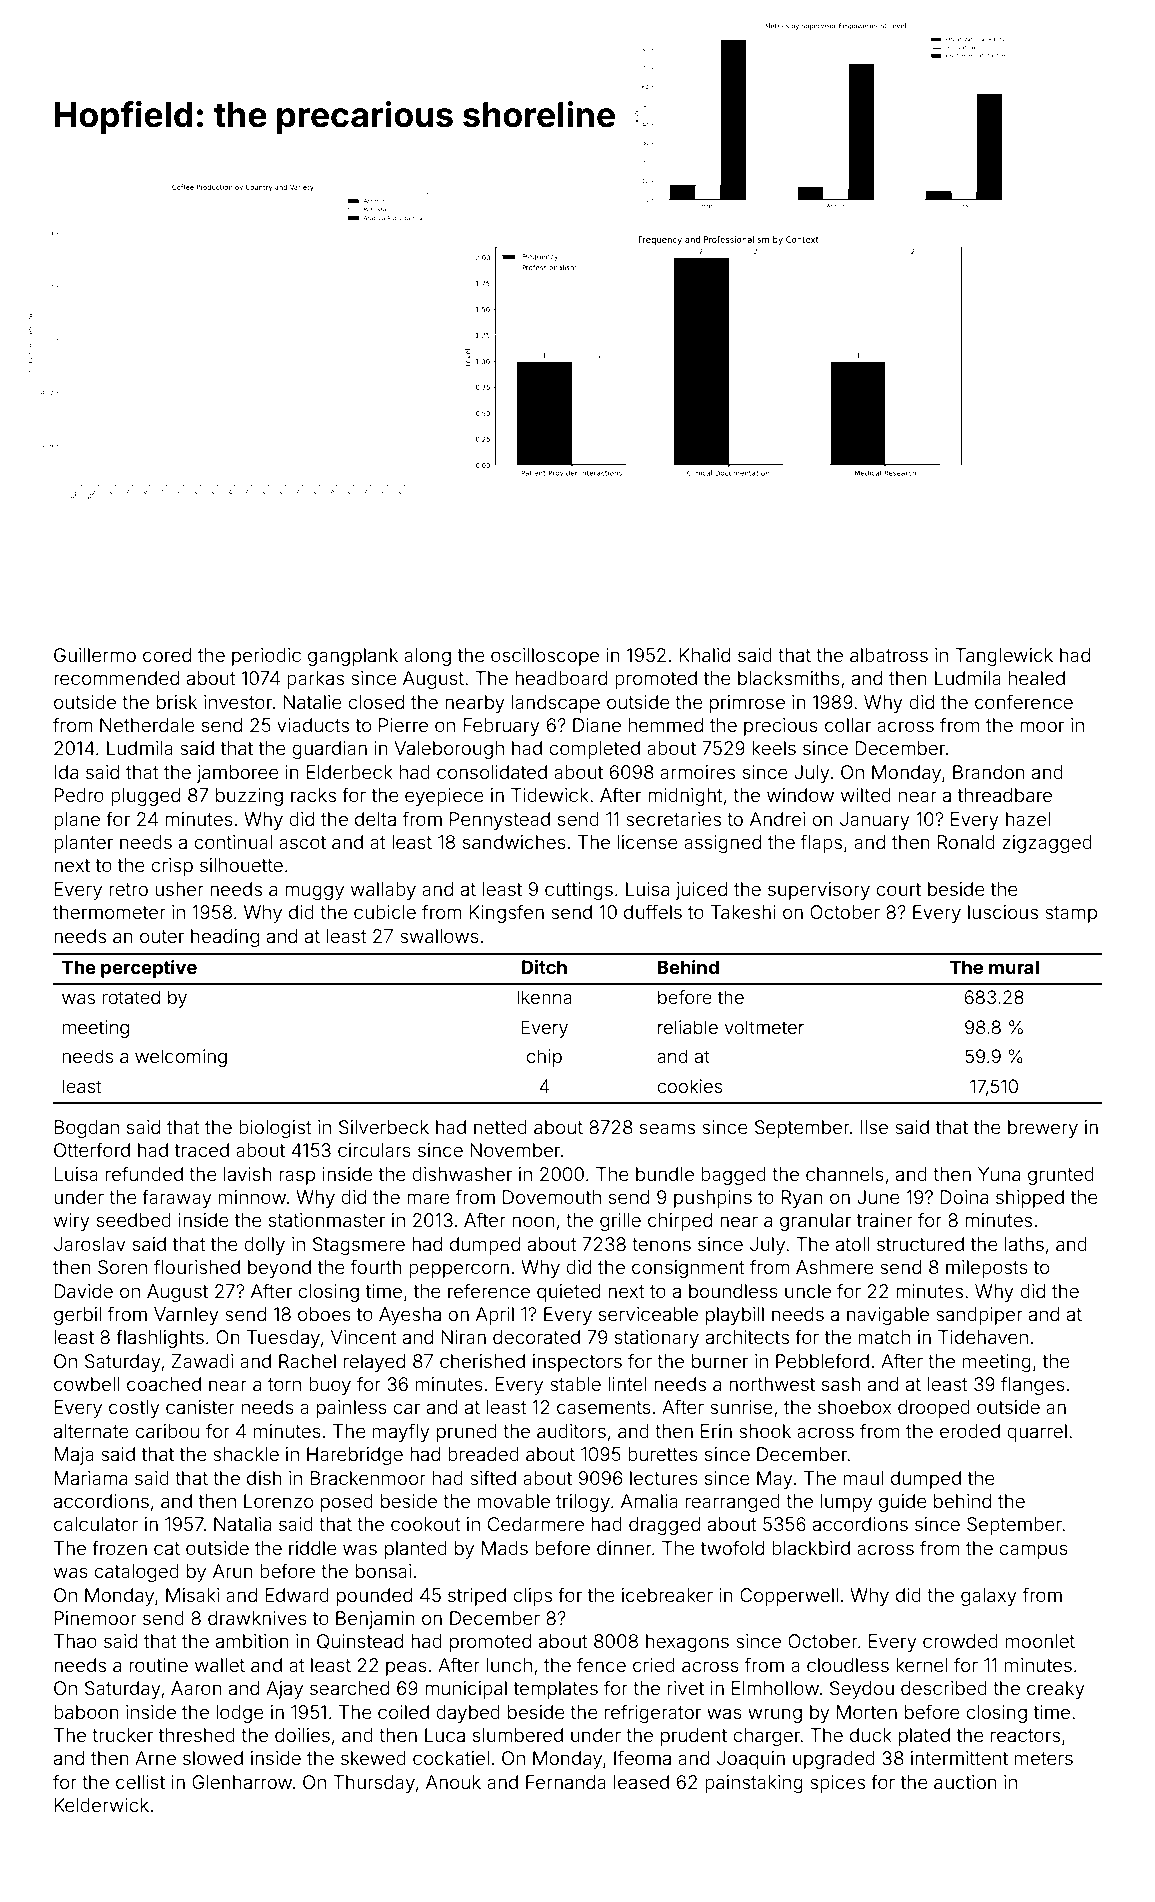 This image has height=1902, width=1155. I want to click on conference, so click(1024, 701).
